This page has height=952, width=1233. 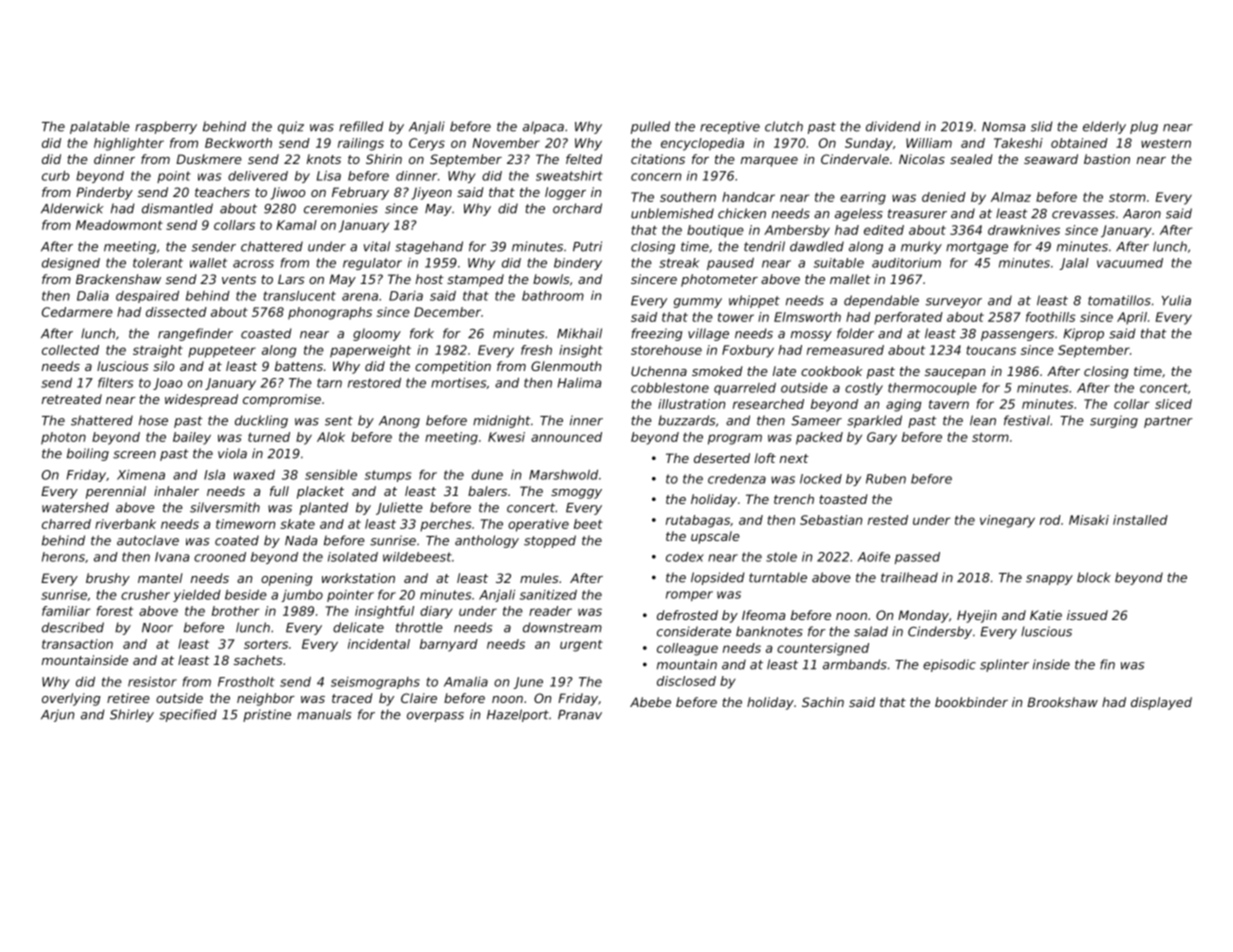 What do you see at coordinates (502, 421) in the page?
I see `midnight` at bounding box center [502, 421].
